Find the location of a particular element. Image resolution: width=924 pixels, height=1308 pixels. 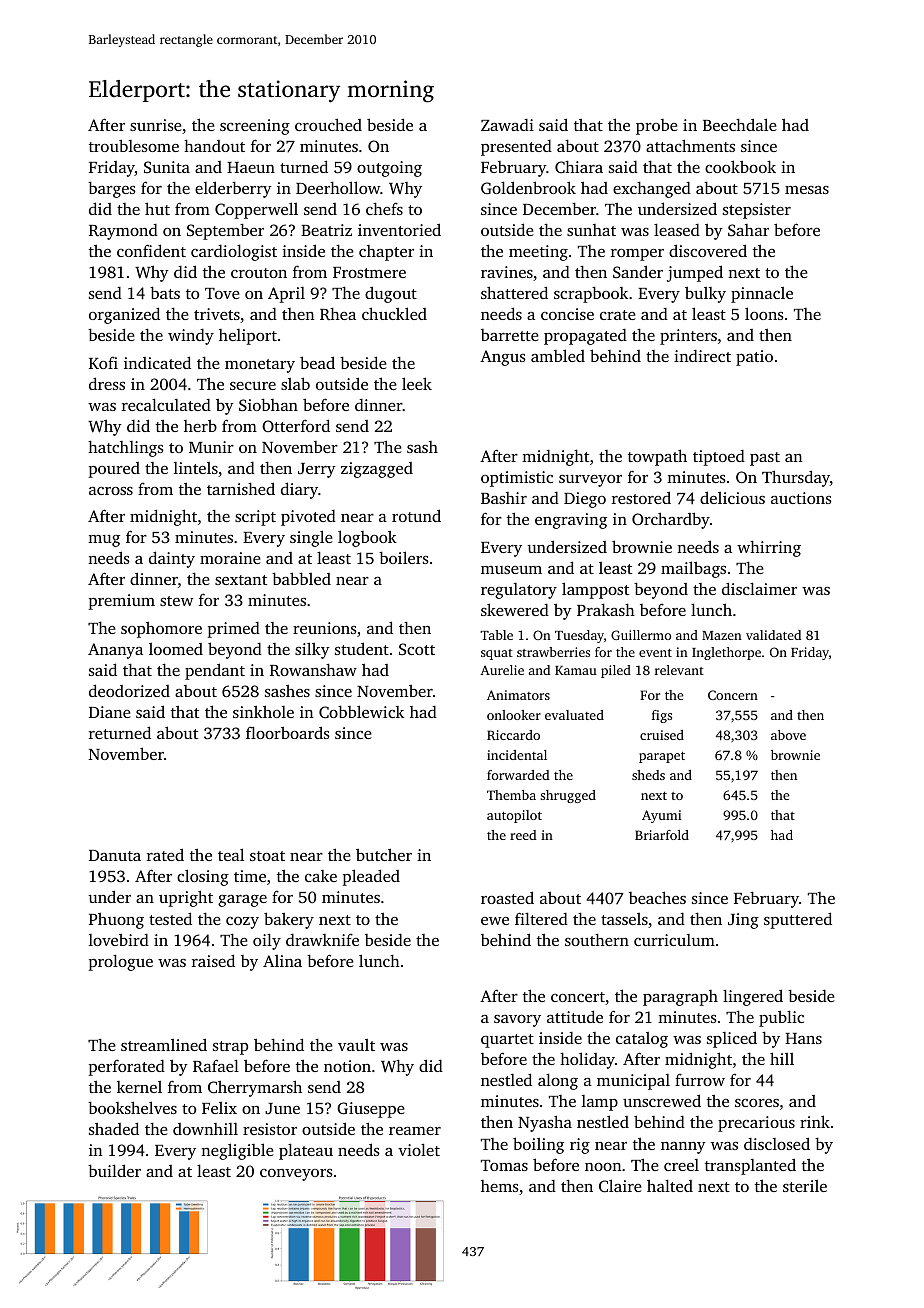

loons is located at coordinates (764, 313).
